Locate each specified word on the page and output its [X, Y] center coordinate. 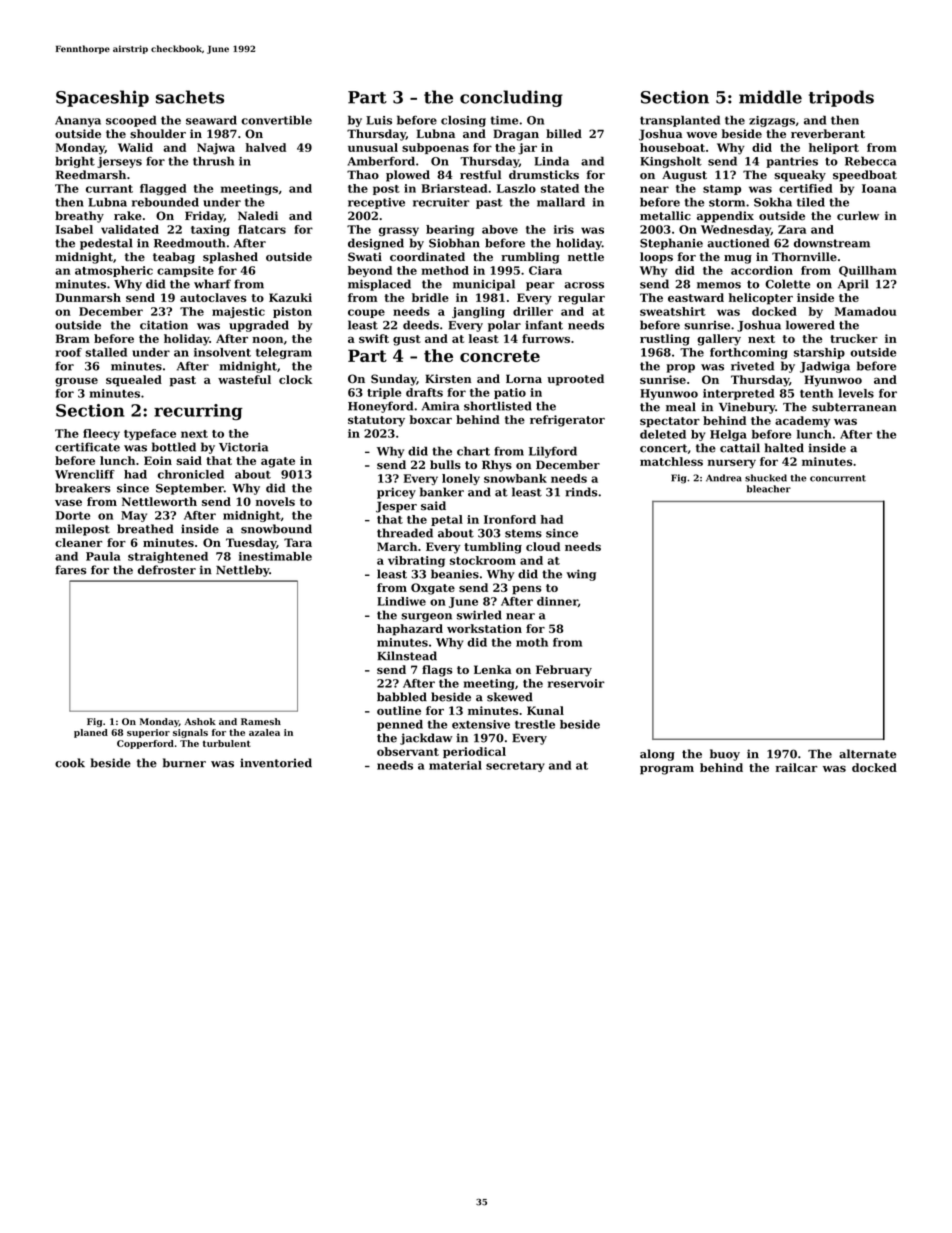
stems [523, 533]
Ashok [200, 721]
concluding [511, 98]
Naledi [258, 215]
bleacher [769, 489]
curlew [858, 216]
